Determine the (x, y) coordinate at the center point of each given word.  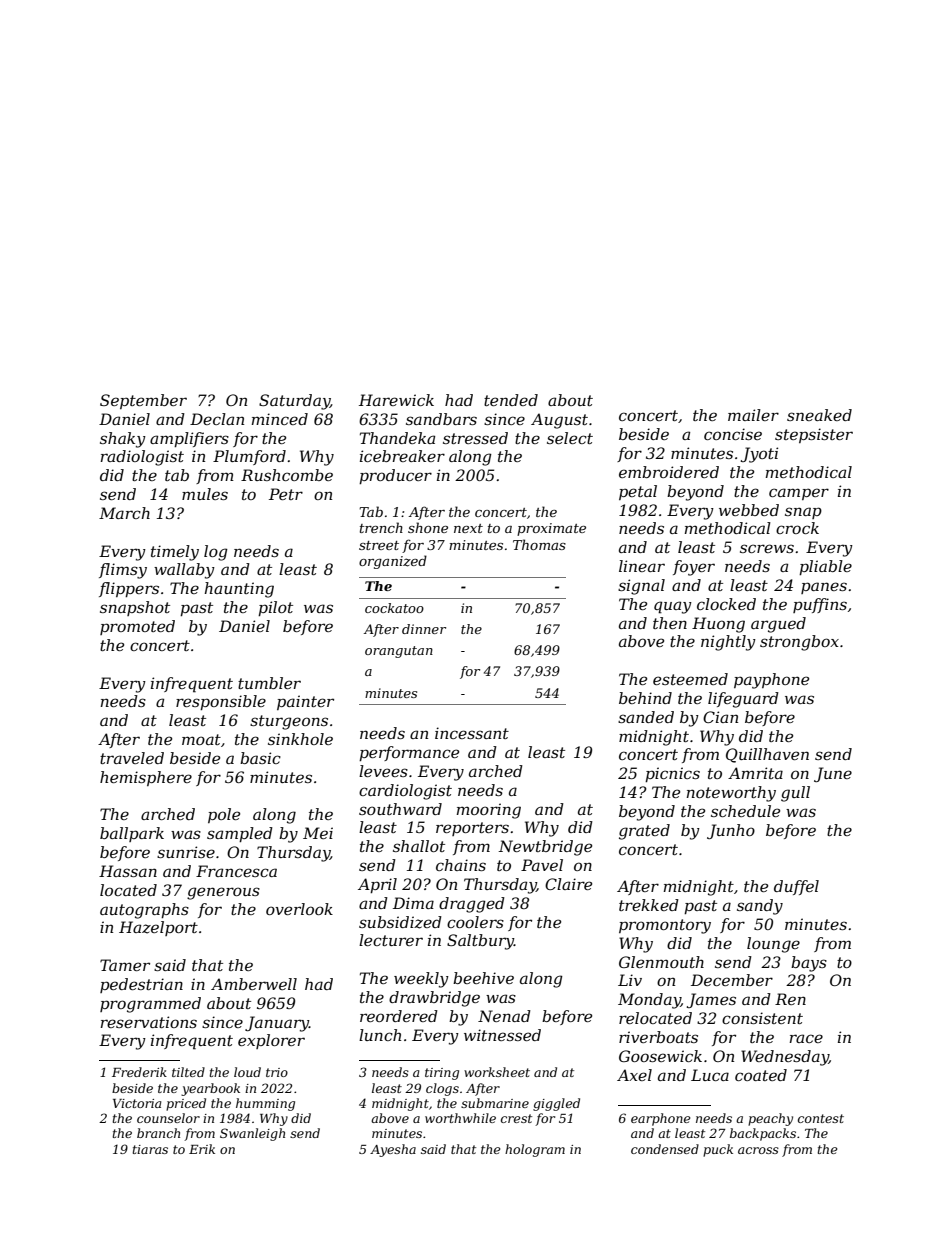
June (833, 774)
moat (201, 739)
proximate (551, 529)
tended (511, 400)
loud (247, 1072)
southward (400, 809)
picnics (672, 774)
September (143, 401)
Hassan (128, 871)
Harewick (396, 400)
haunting (239, 590)
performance (409, 753)
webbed (749, 510)
